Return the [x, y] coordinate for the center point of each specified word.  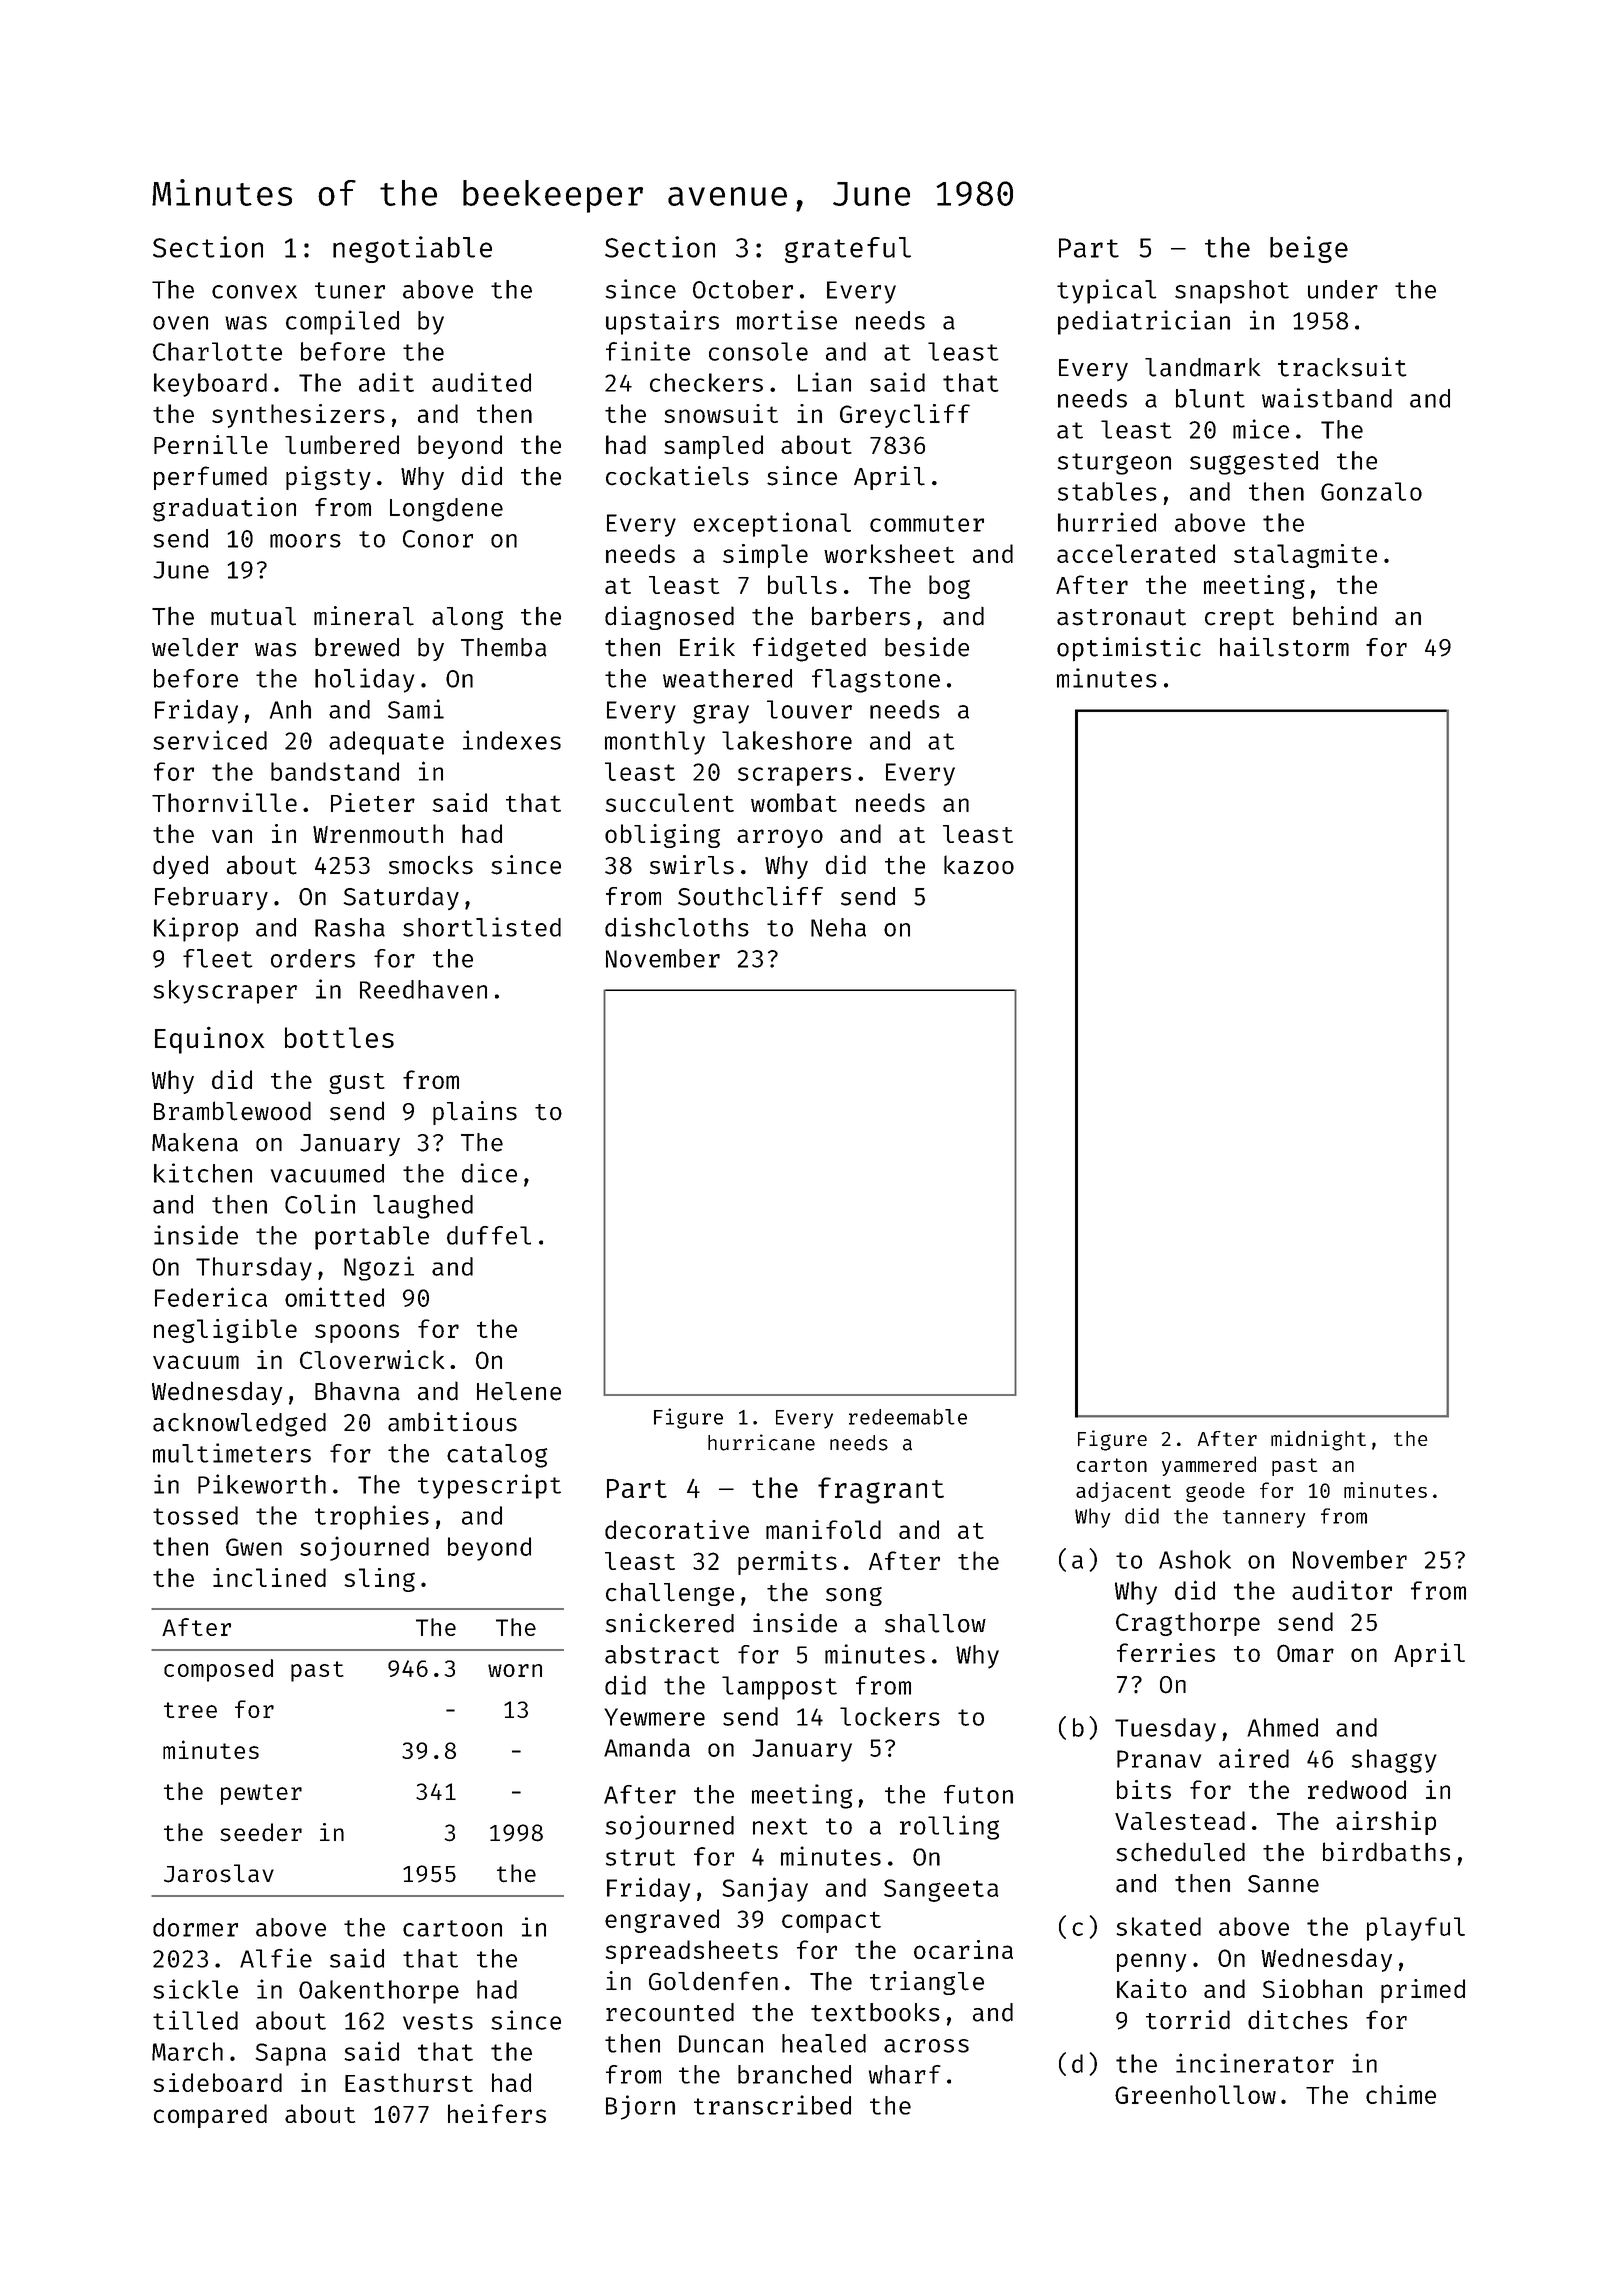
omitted [334, 1297]
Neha [838, 927]
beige [1309, 249]
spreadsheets [691, 1952]
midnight [1318, 1440]
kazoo [979, 865]
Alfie [276, 1958]
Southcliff [750, 896]
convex [254, 292]
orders [313, 958]
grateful [848, 250]
